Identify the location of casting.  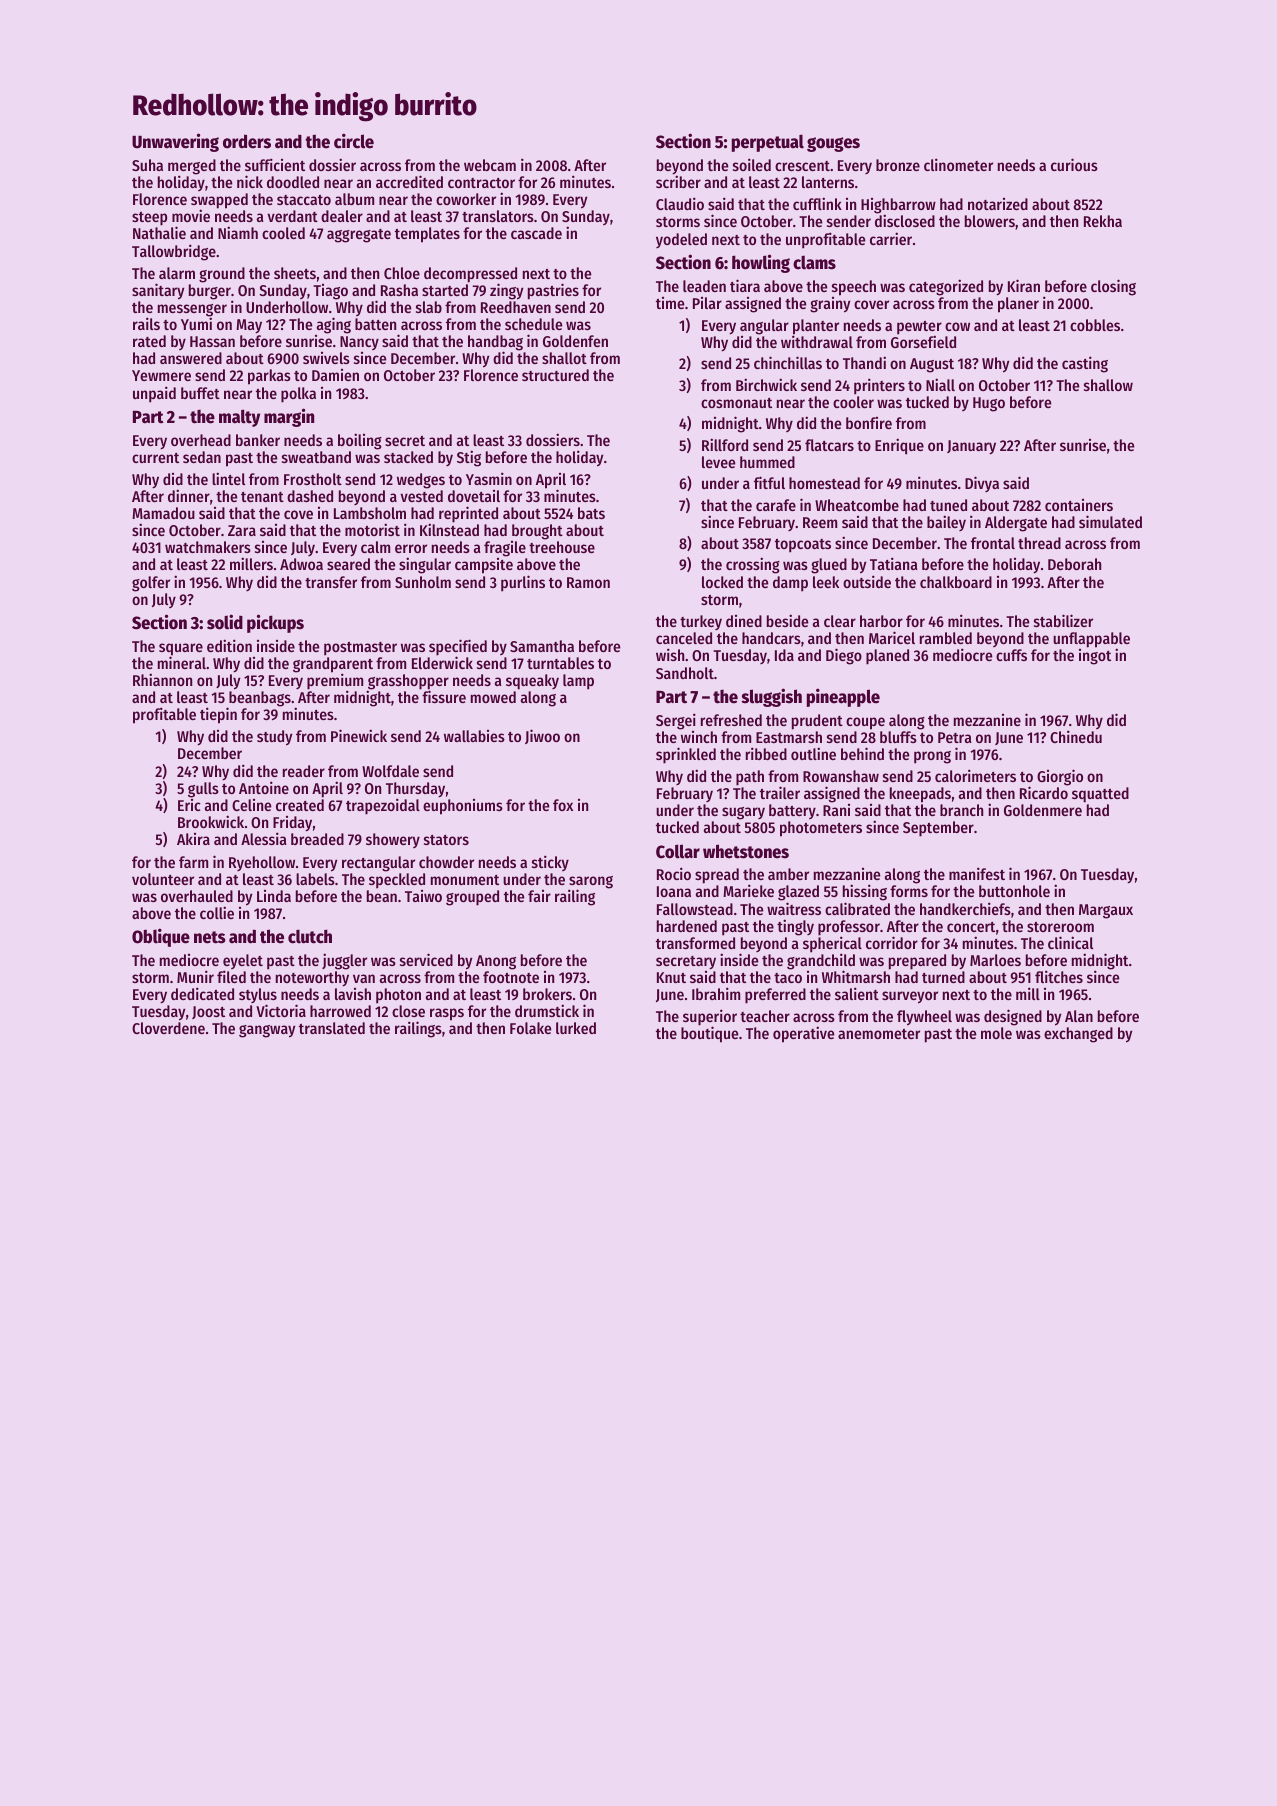
(1085, 364).
